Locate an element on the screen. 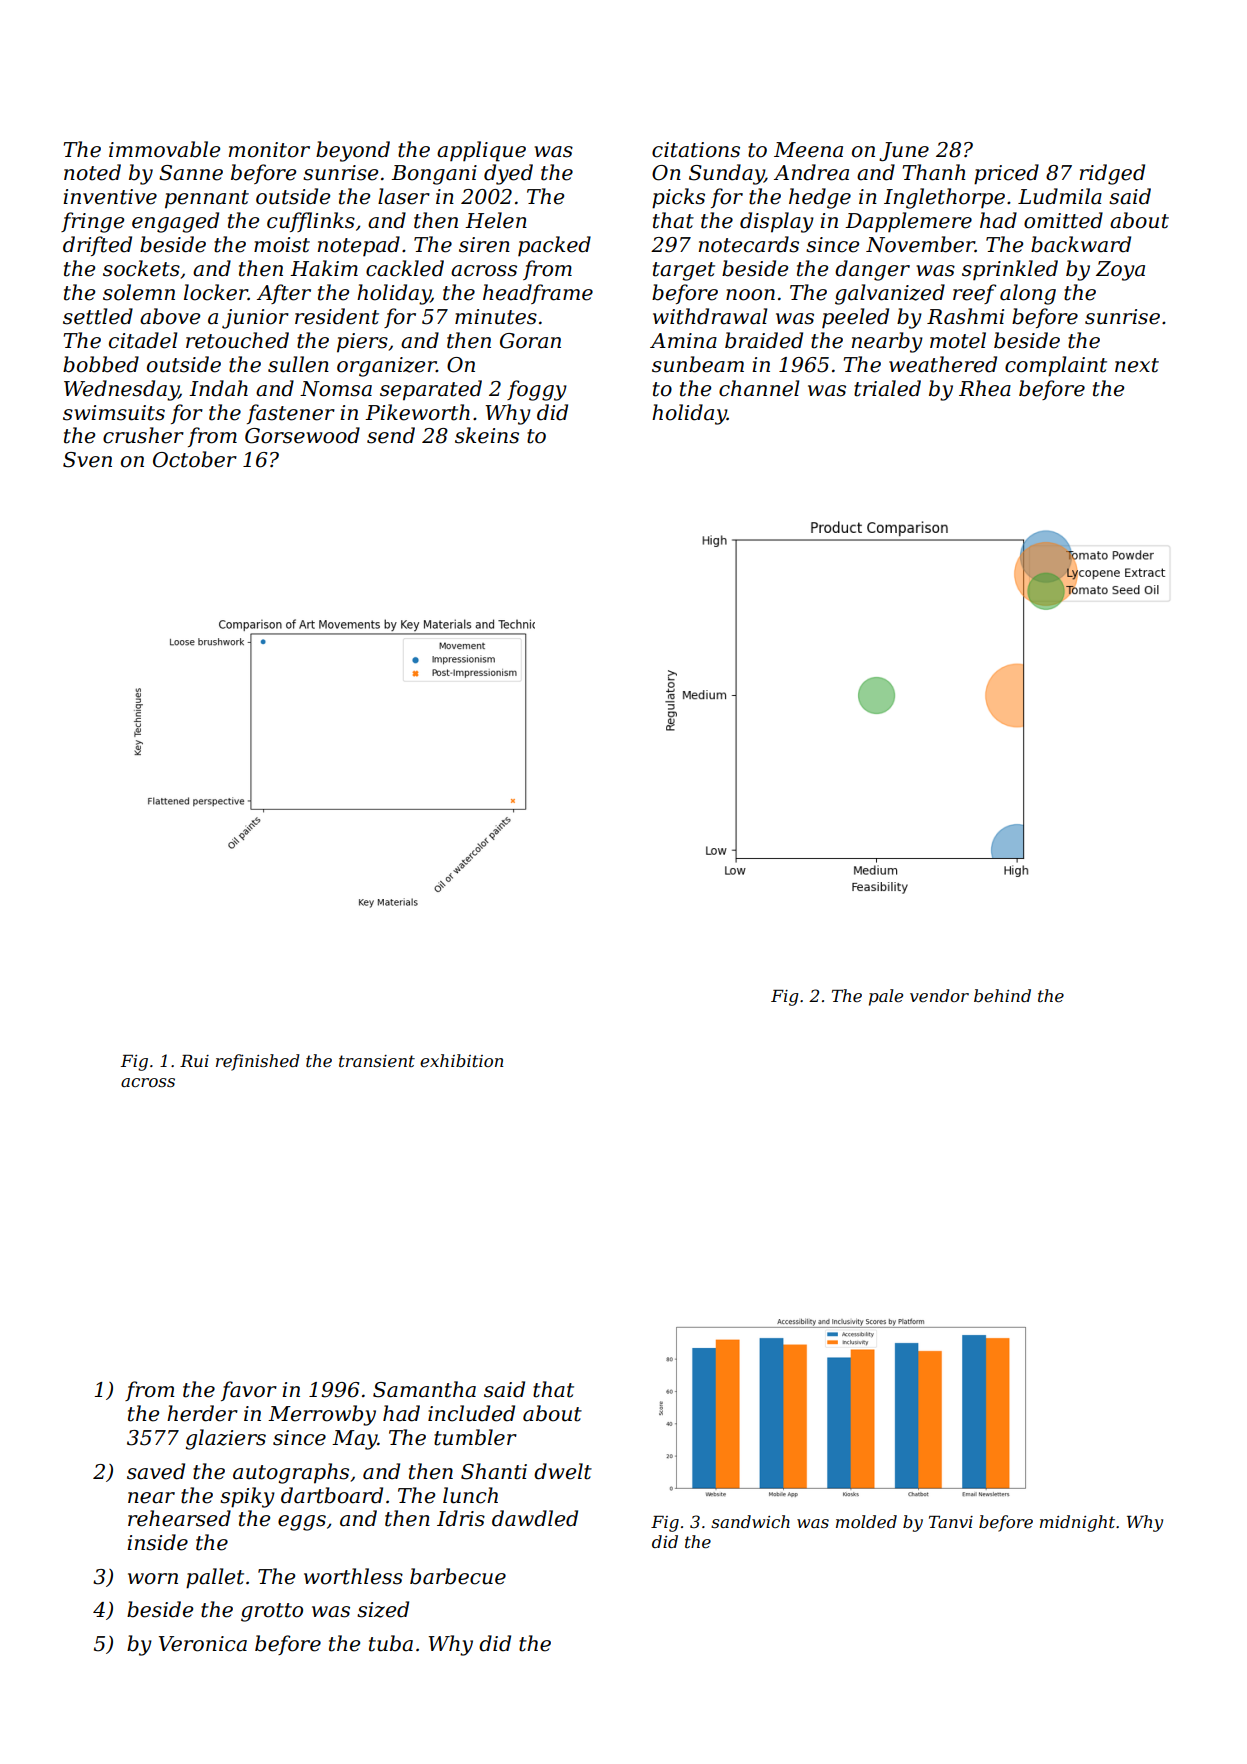 The height and width of the screenshot is (1764, 1247). organizer is located at coordinates (387, 367).
